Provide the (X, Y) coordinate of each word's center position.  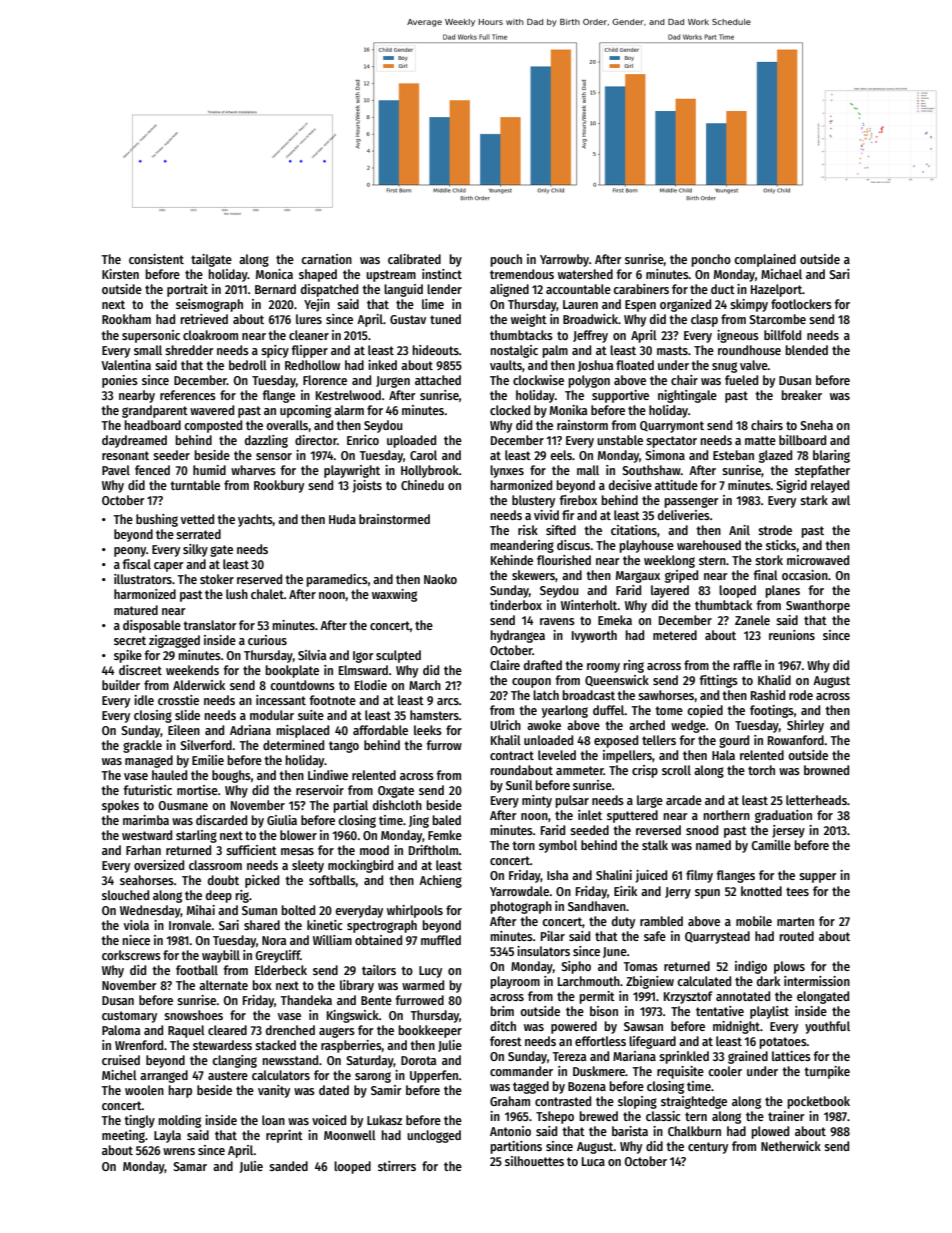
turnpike (827, 1072)
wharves (253, 470)
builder (121, 685)
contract (512, 755)
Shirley (805, 726)
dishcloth (397, 805)
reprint (284, 1136)
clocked (510, 410)
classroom (215, 865)
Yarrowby (564, 260)
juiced (651, 876)
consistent (156, 259)
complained (765, 260)
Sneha (816, 425)
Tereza (569, 1056)
